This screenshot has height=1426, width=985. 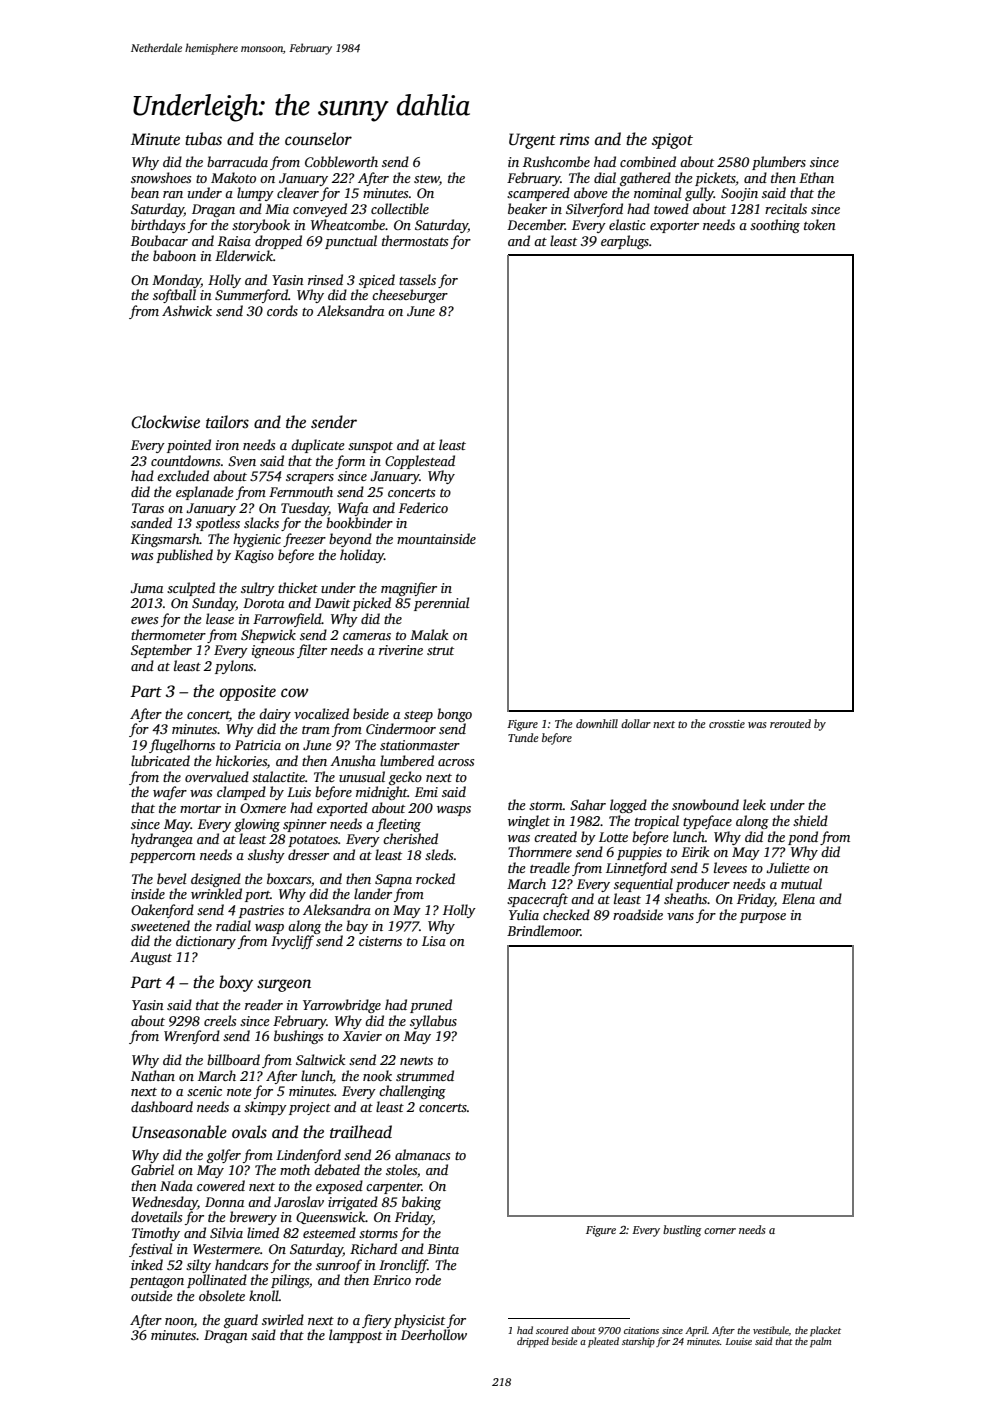 I want to click on levees, so click(x=730, y=867).
